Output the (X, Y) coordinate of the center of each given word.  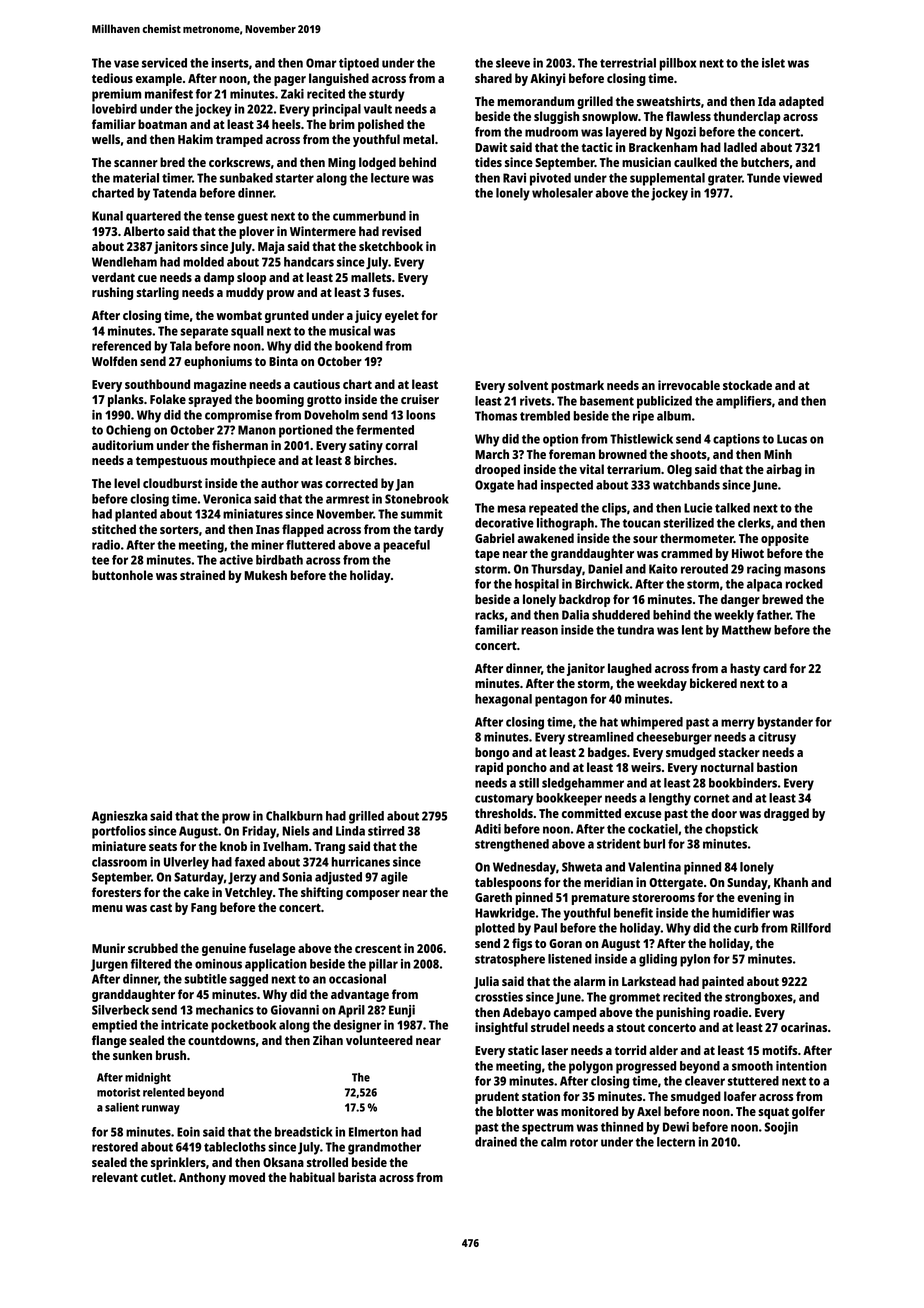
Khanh (791, 882)
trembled (545, 416)
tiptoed (359, 64)
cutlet (157, 1177)
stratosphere (510, 960)
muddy (245, 293)
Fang (204, 909)
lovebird (114, 109)
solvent (528, 385)
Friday (259, 832)
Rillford (811, 928)
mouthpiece (243, 461)
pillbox (678, 64)
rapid (489, 768)
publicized (664, 402)
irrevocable (689, 385)
